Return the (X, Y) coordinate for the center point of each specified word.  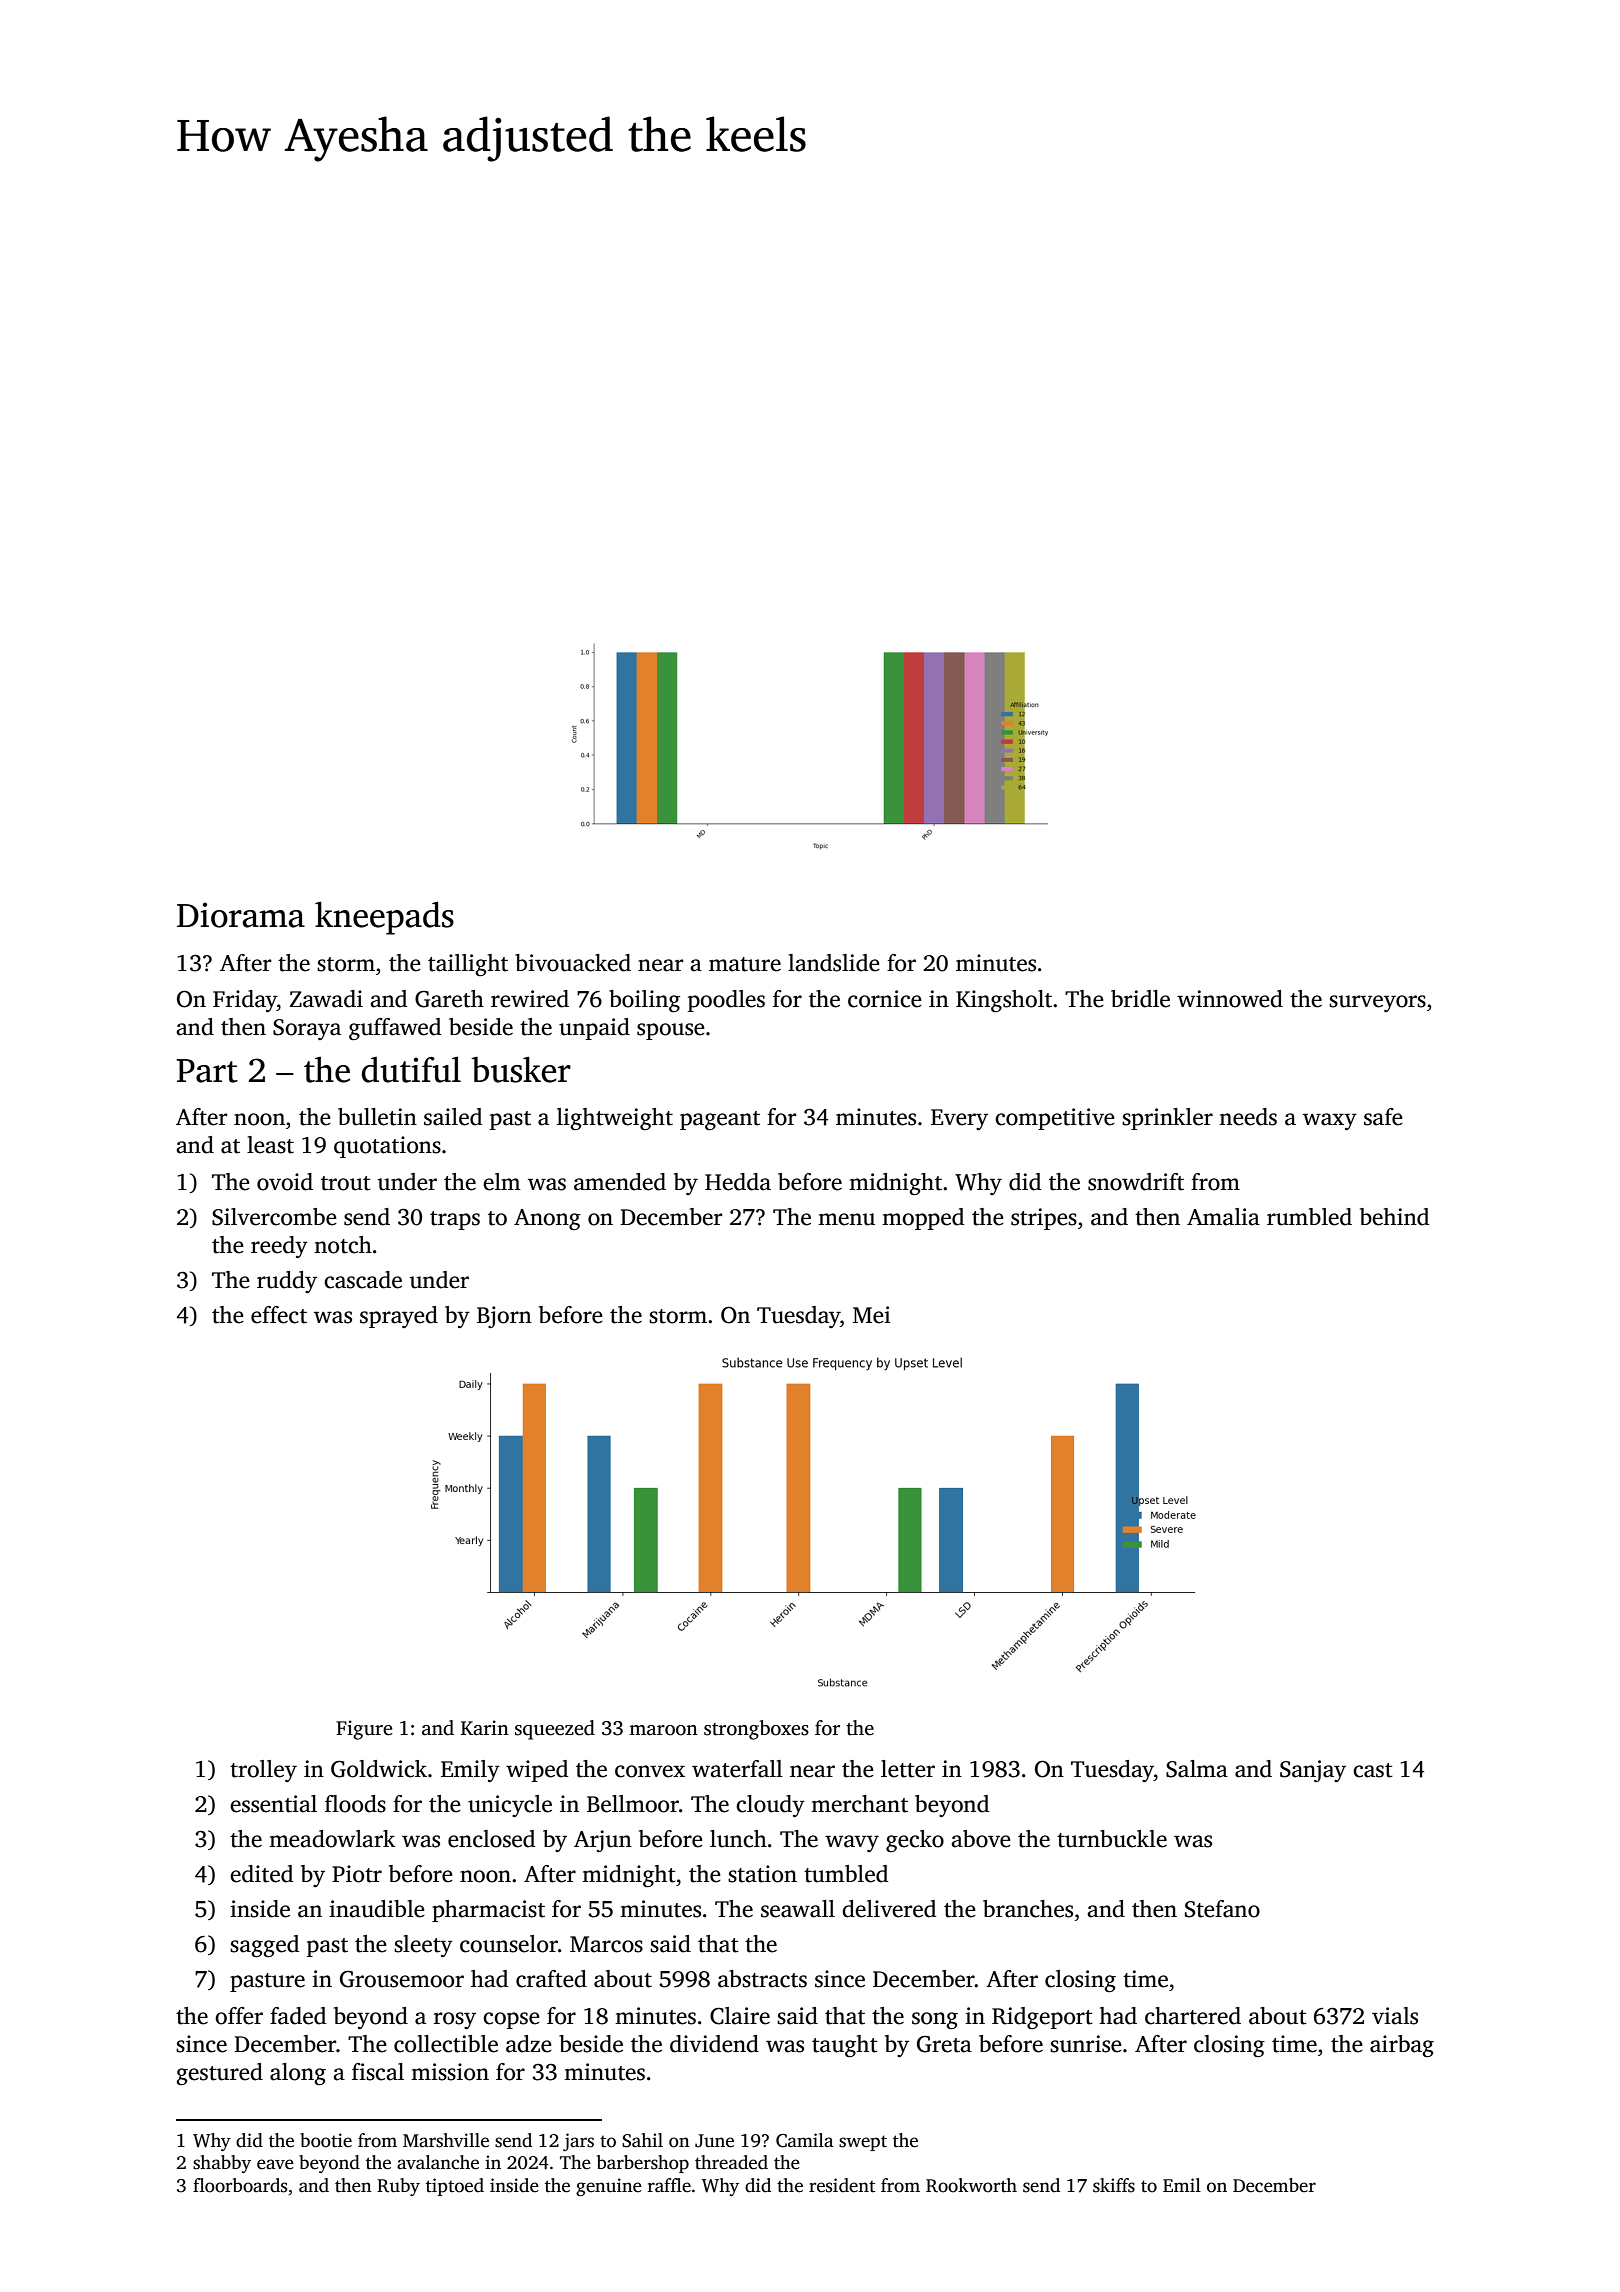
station (762, 1874)
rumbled (1309, 1217)
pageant (720, 1121)
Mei (872, 1315)
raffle (669, 2185)
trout (346, 1183)
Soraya (307, 1029)
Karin (485, 1728)
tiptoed (455, 2187)
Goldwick (379, 1769)
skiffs (1114, 2185)
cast (1373, 1770)
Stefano (1222, 1909)
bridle (1140, 999)
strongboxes (756, 1730)
